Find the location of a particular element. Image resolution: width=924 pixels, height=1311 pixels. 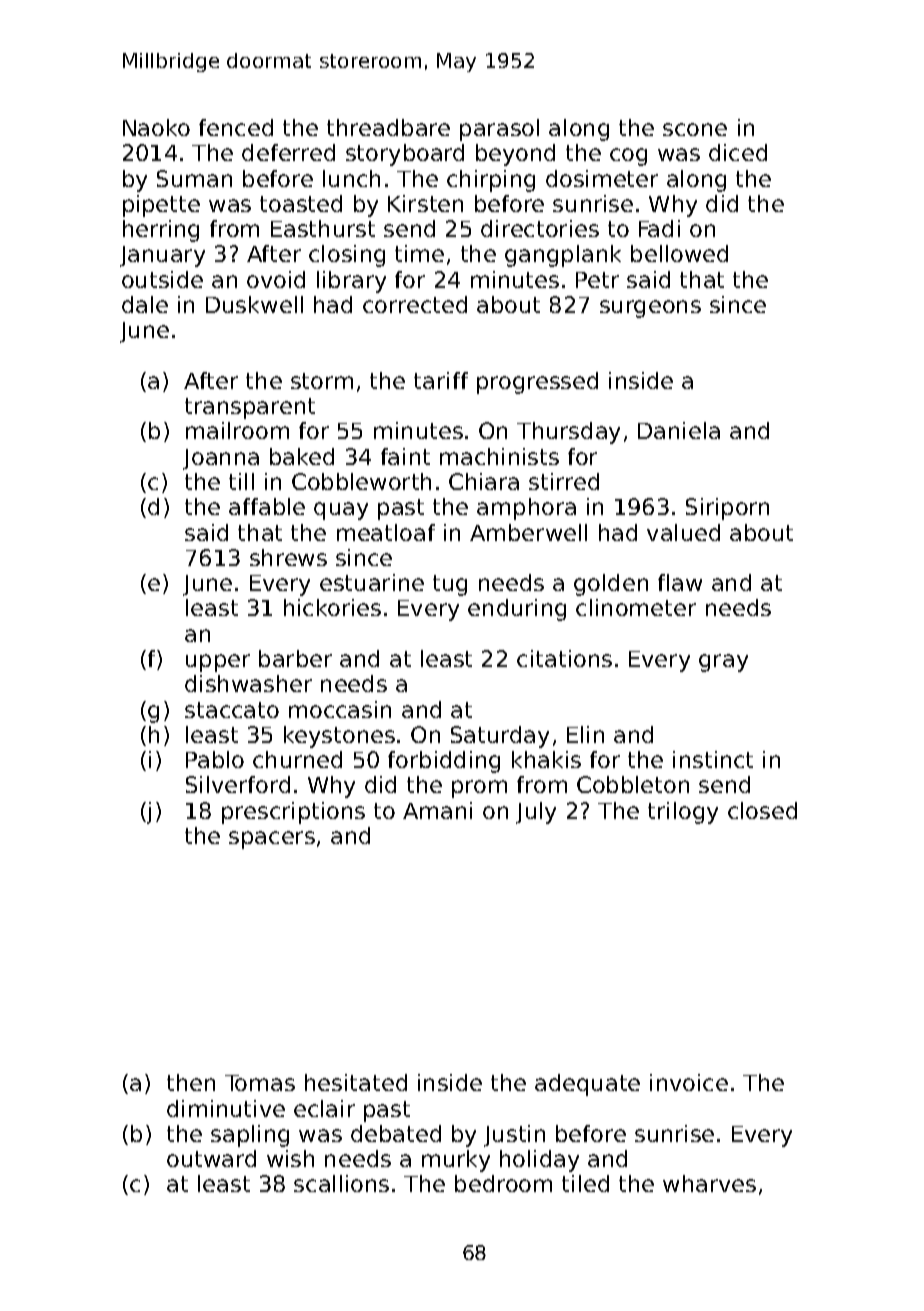

herring is located at coordinates (161, 231).
